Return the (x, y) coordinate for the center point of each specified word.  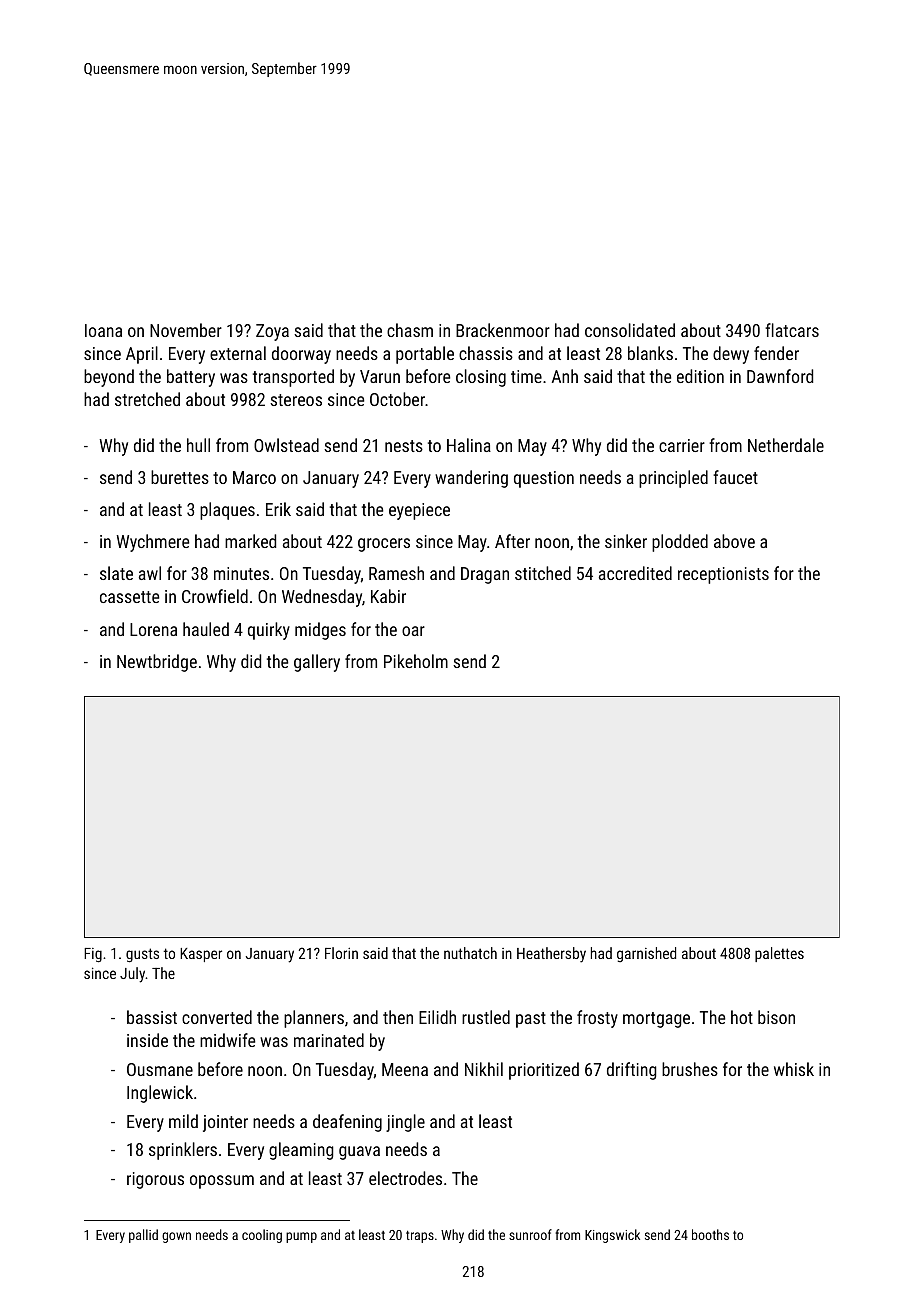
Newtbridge (157, 663)
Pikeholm (416, 661)
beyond (109, 378)
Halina (469, 445)
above (734, 541)
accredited (635, 573)
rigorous (155, 1180)
